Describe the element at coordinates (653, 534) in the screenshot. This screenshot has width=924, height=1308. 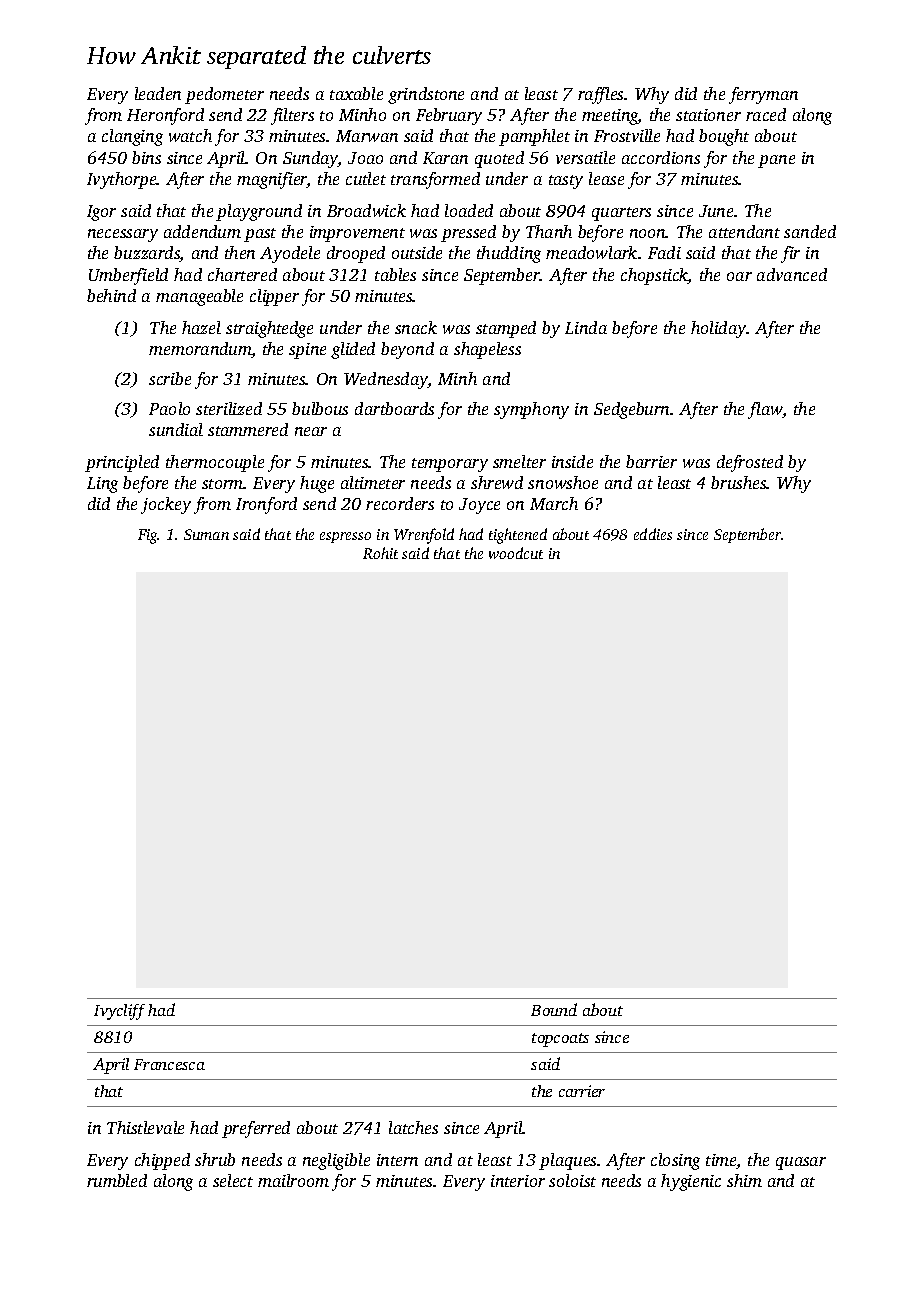
I see `eddies` at that location.
